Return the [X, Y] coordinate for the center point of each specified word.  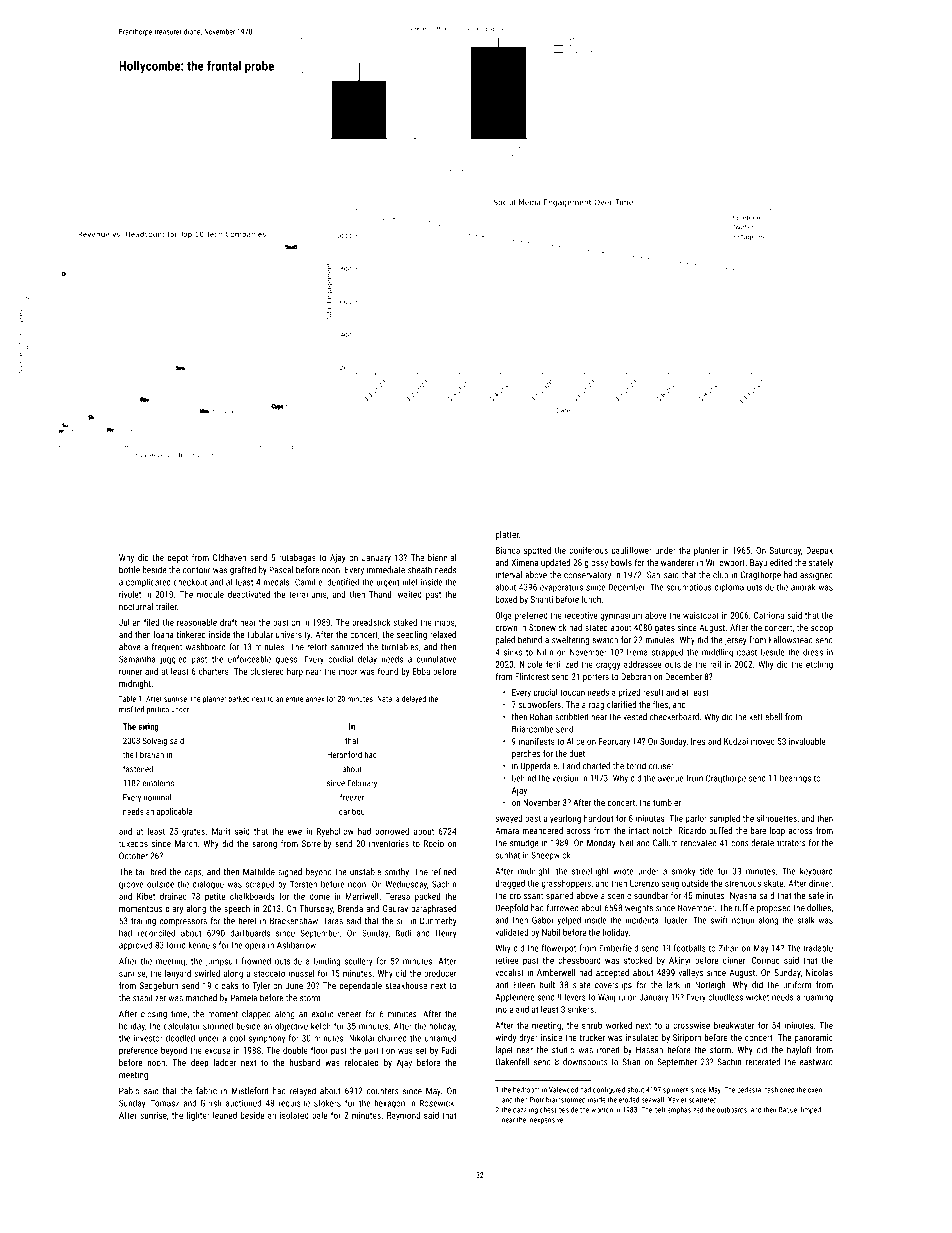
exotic [322, 1014]
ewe [295, 832]
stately [821, 563]
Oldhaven [229, 557]
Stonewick [547, 627]
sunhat [508, 855]
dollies [819, 908]
